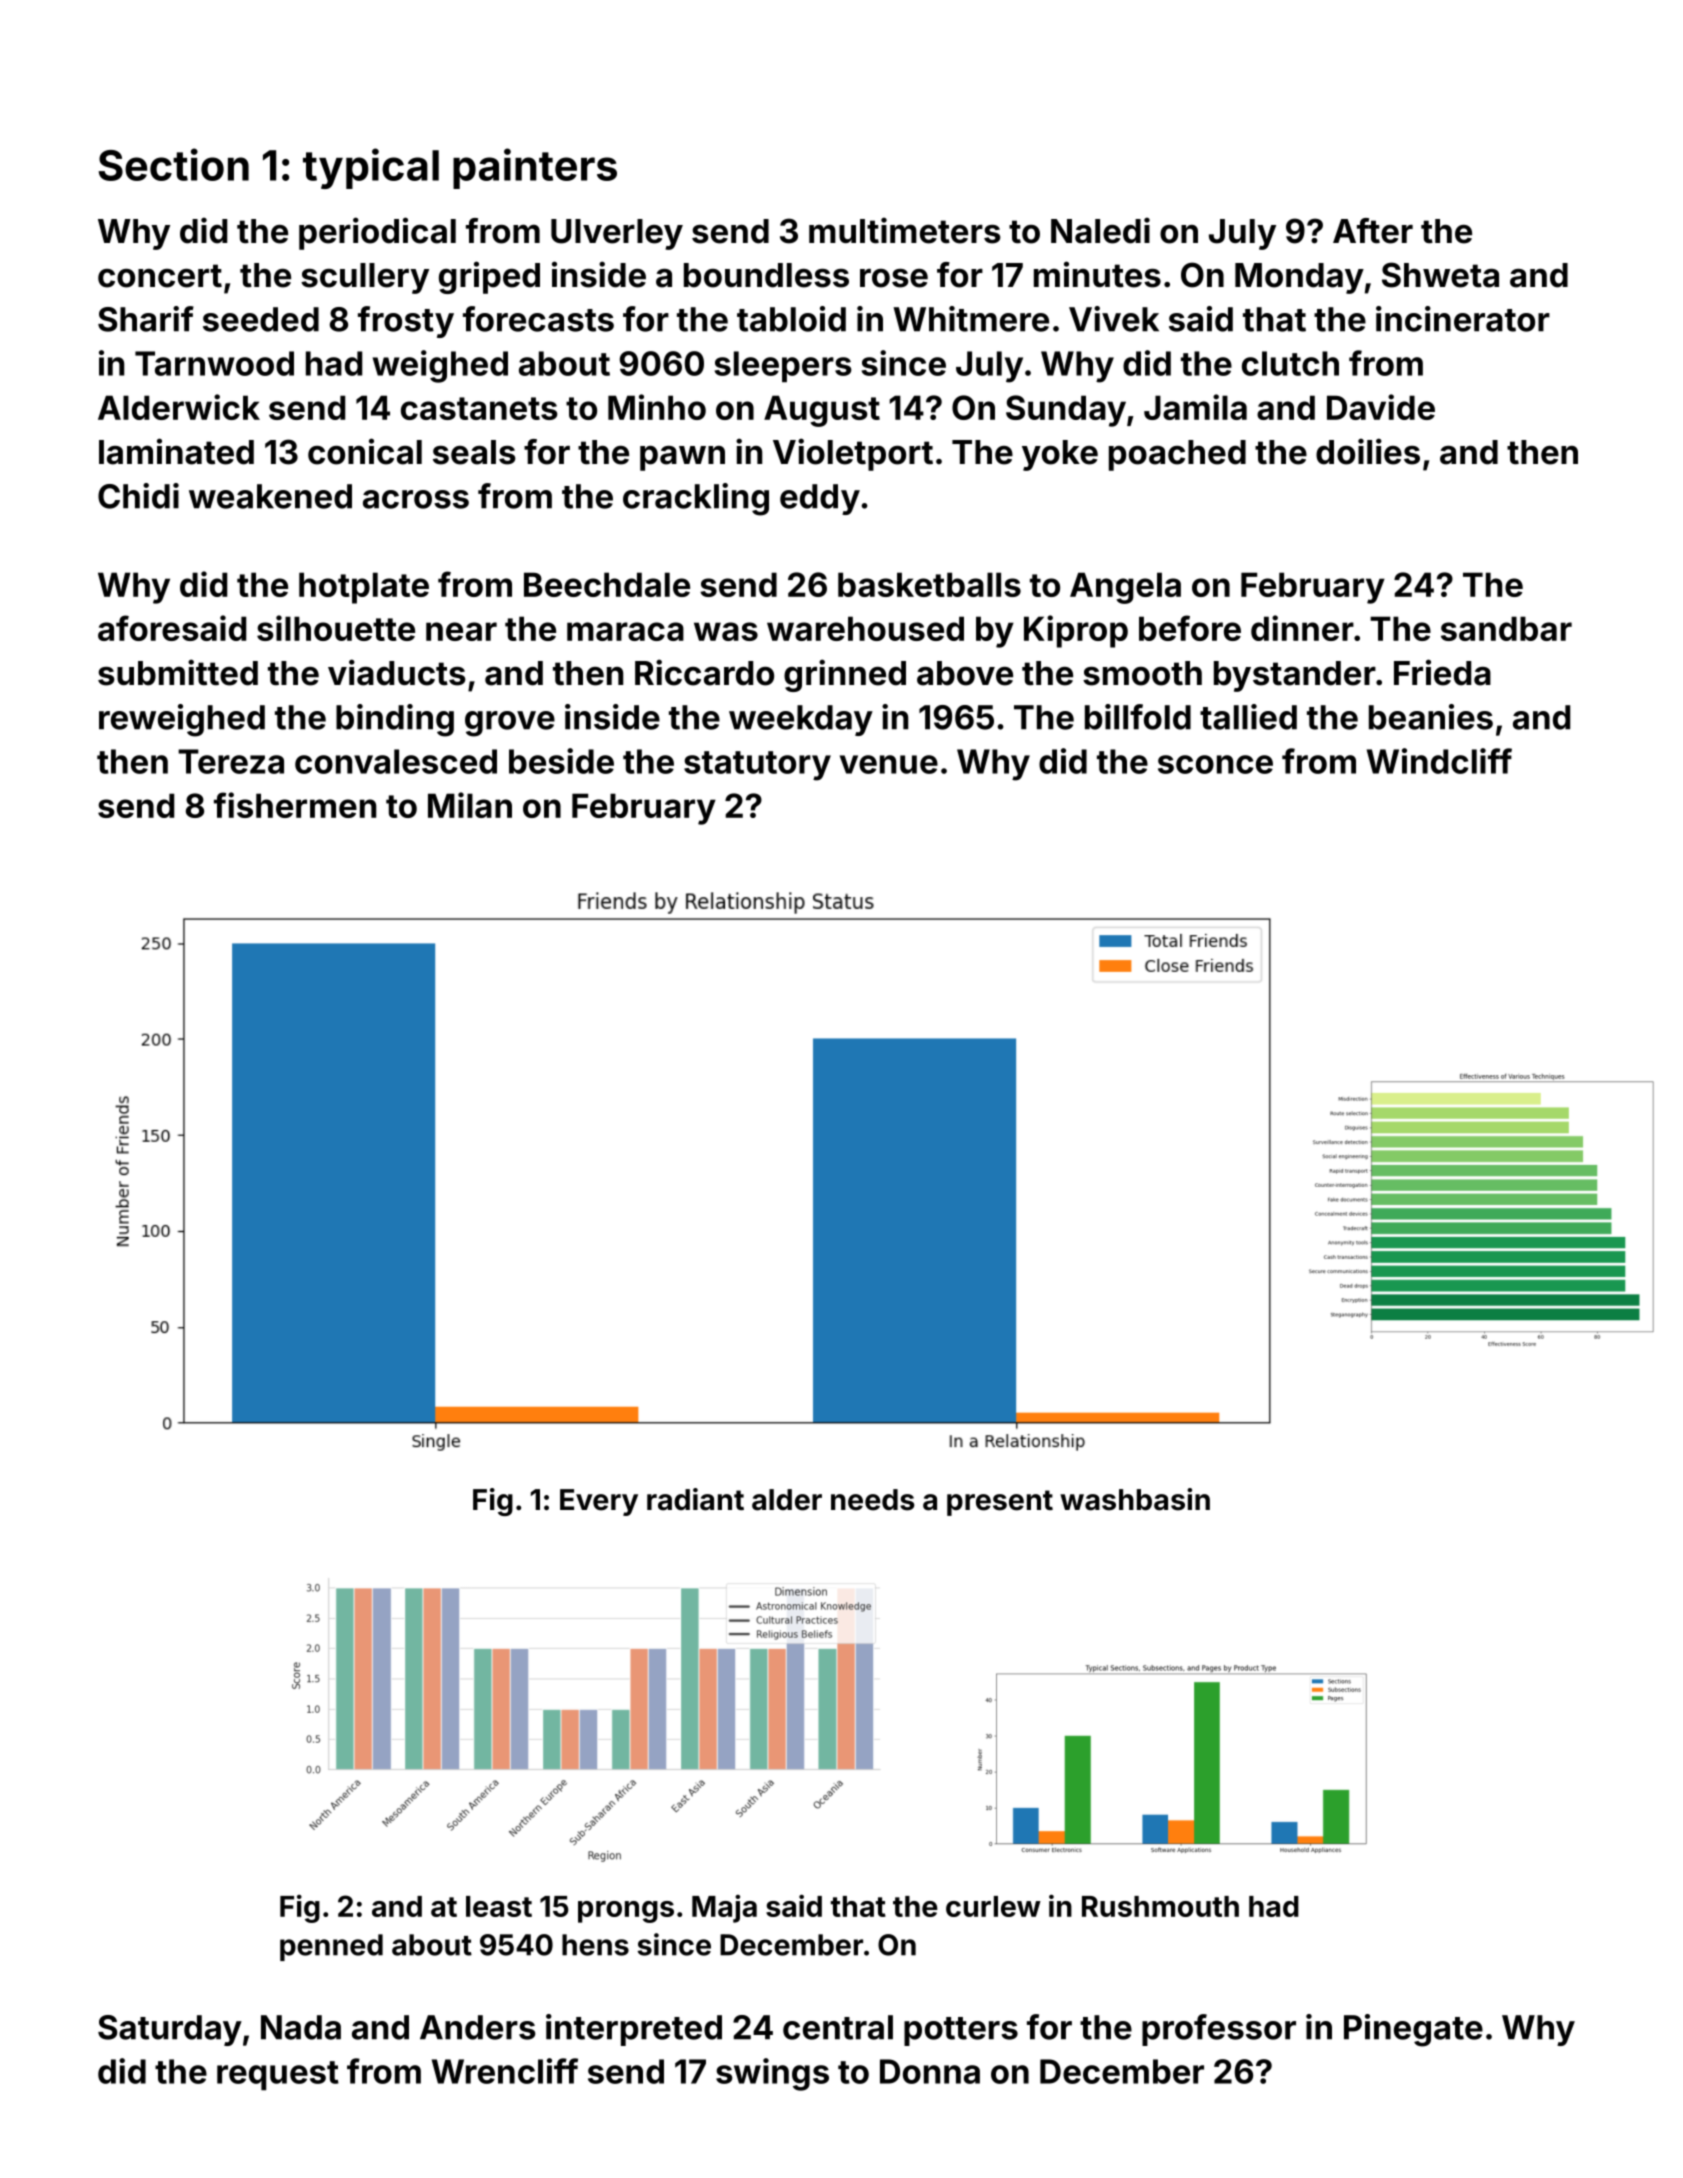  I want to click on needs, so click(873, 1500).
